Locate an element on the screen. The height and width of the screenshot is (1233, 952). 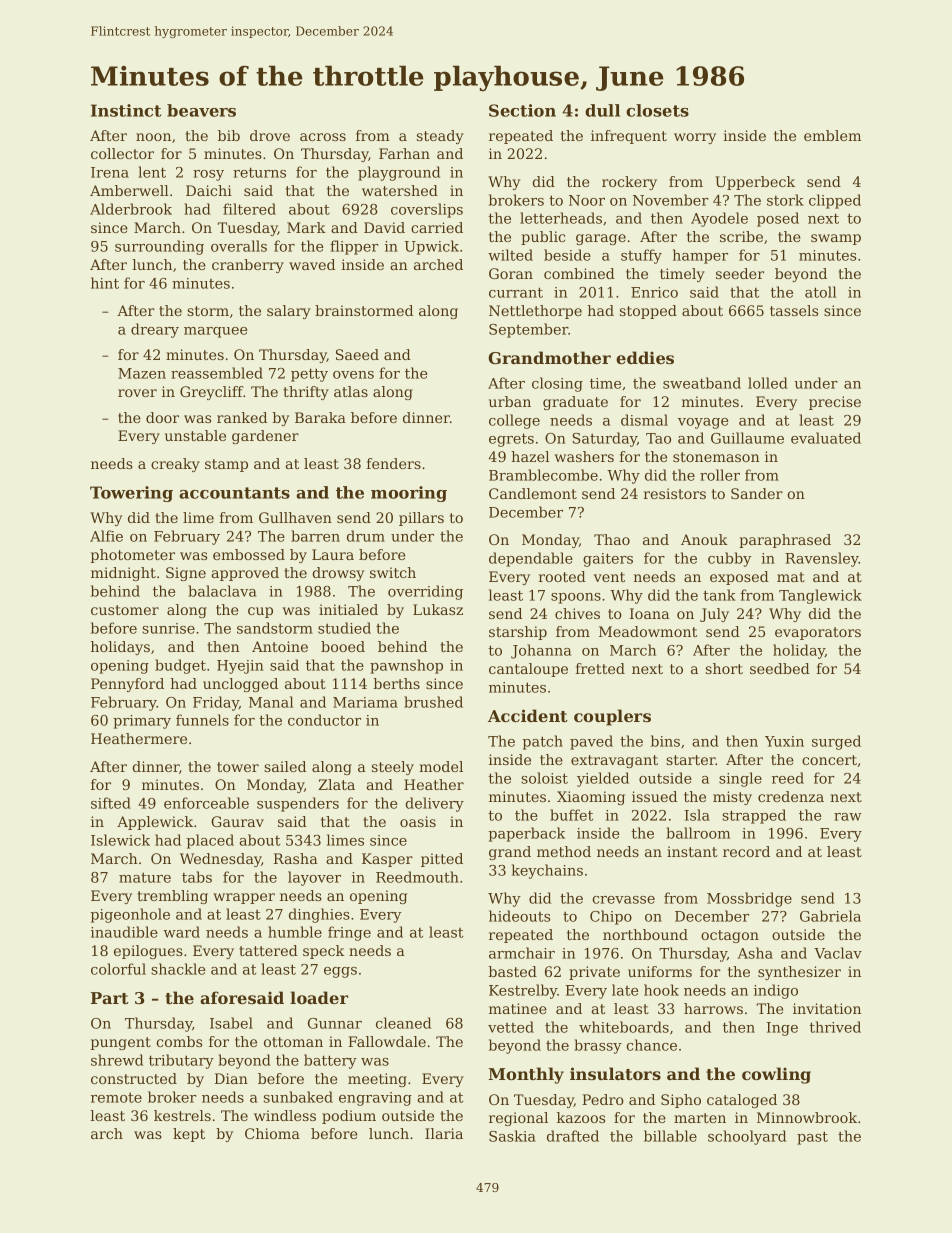
epilogues is located at coordinates (148, 952).
